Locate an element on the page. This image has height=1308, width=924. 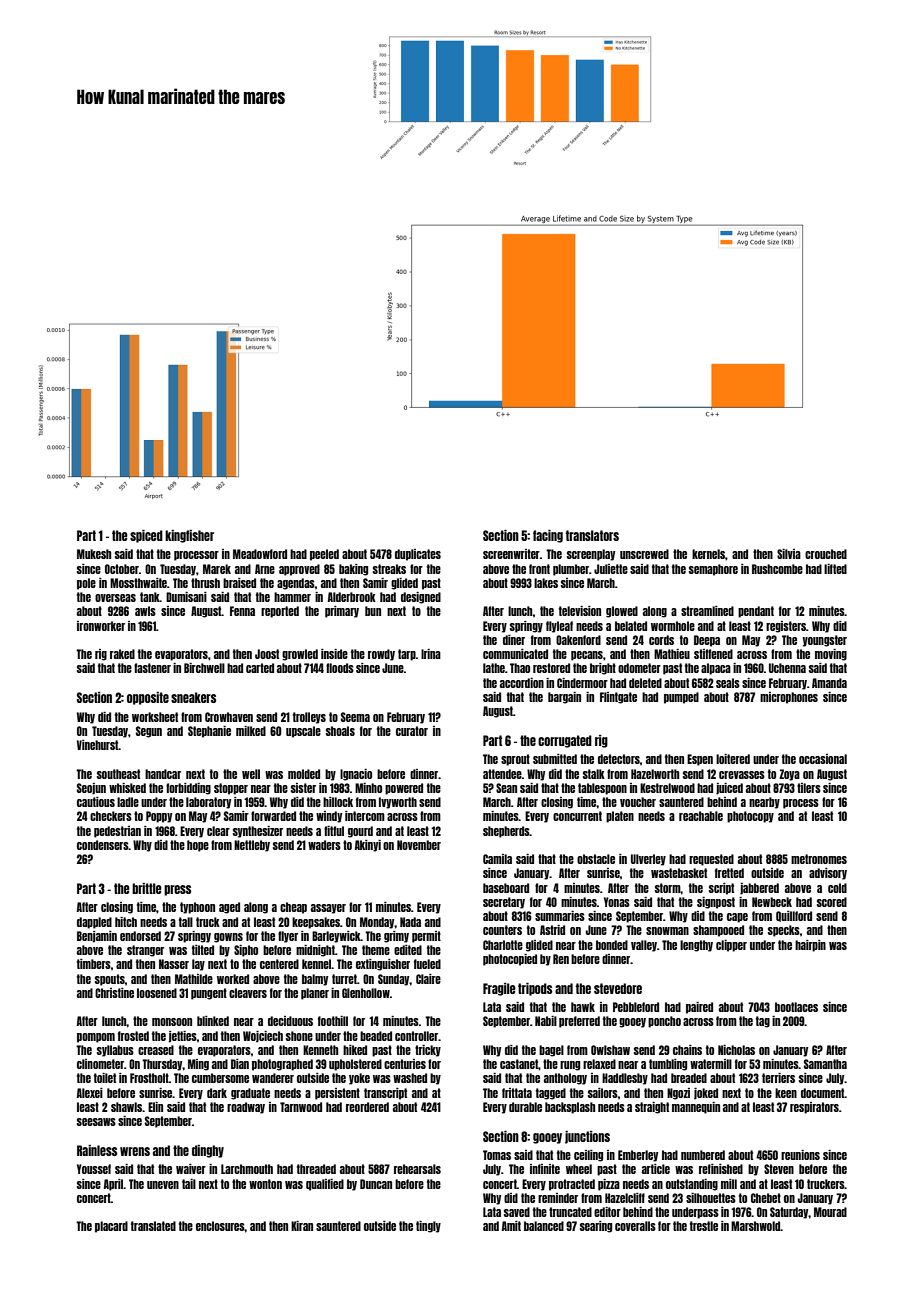
duplicates is located at coordinates (418, 555).
